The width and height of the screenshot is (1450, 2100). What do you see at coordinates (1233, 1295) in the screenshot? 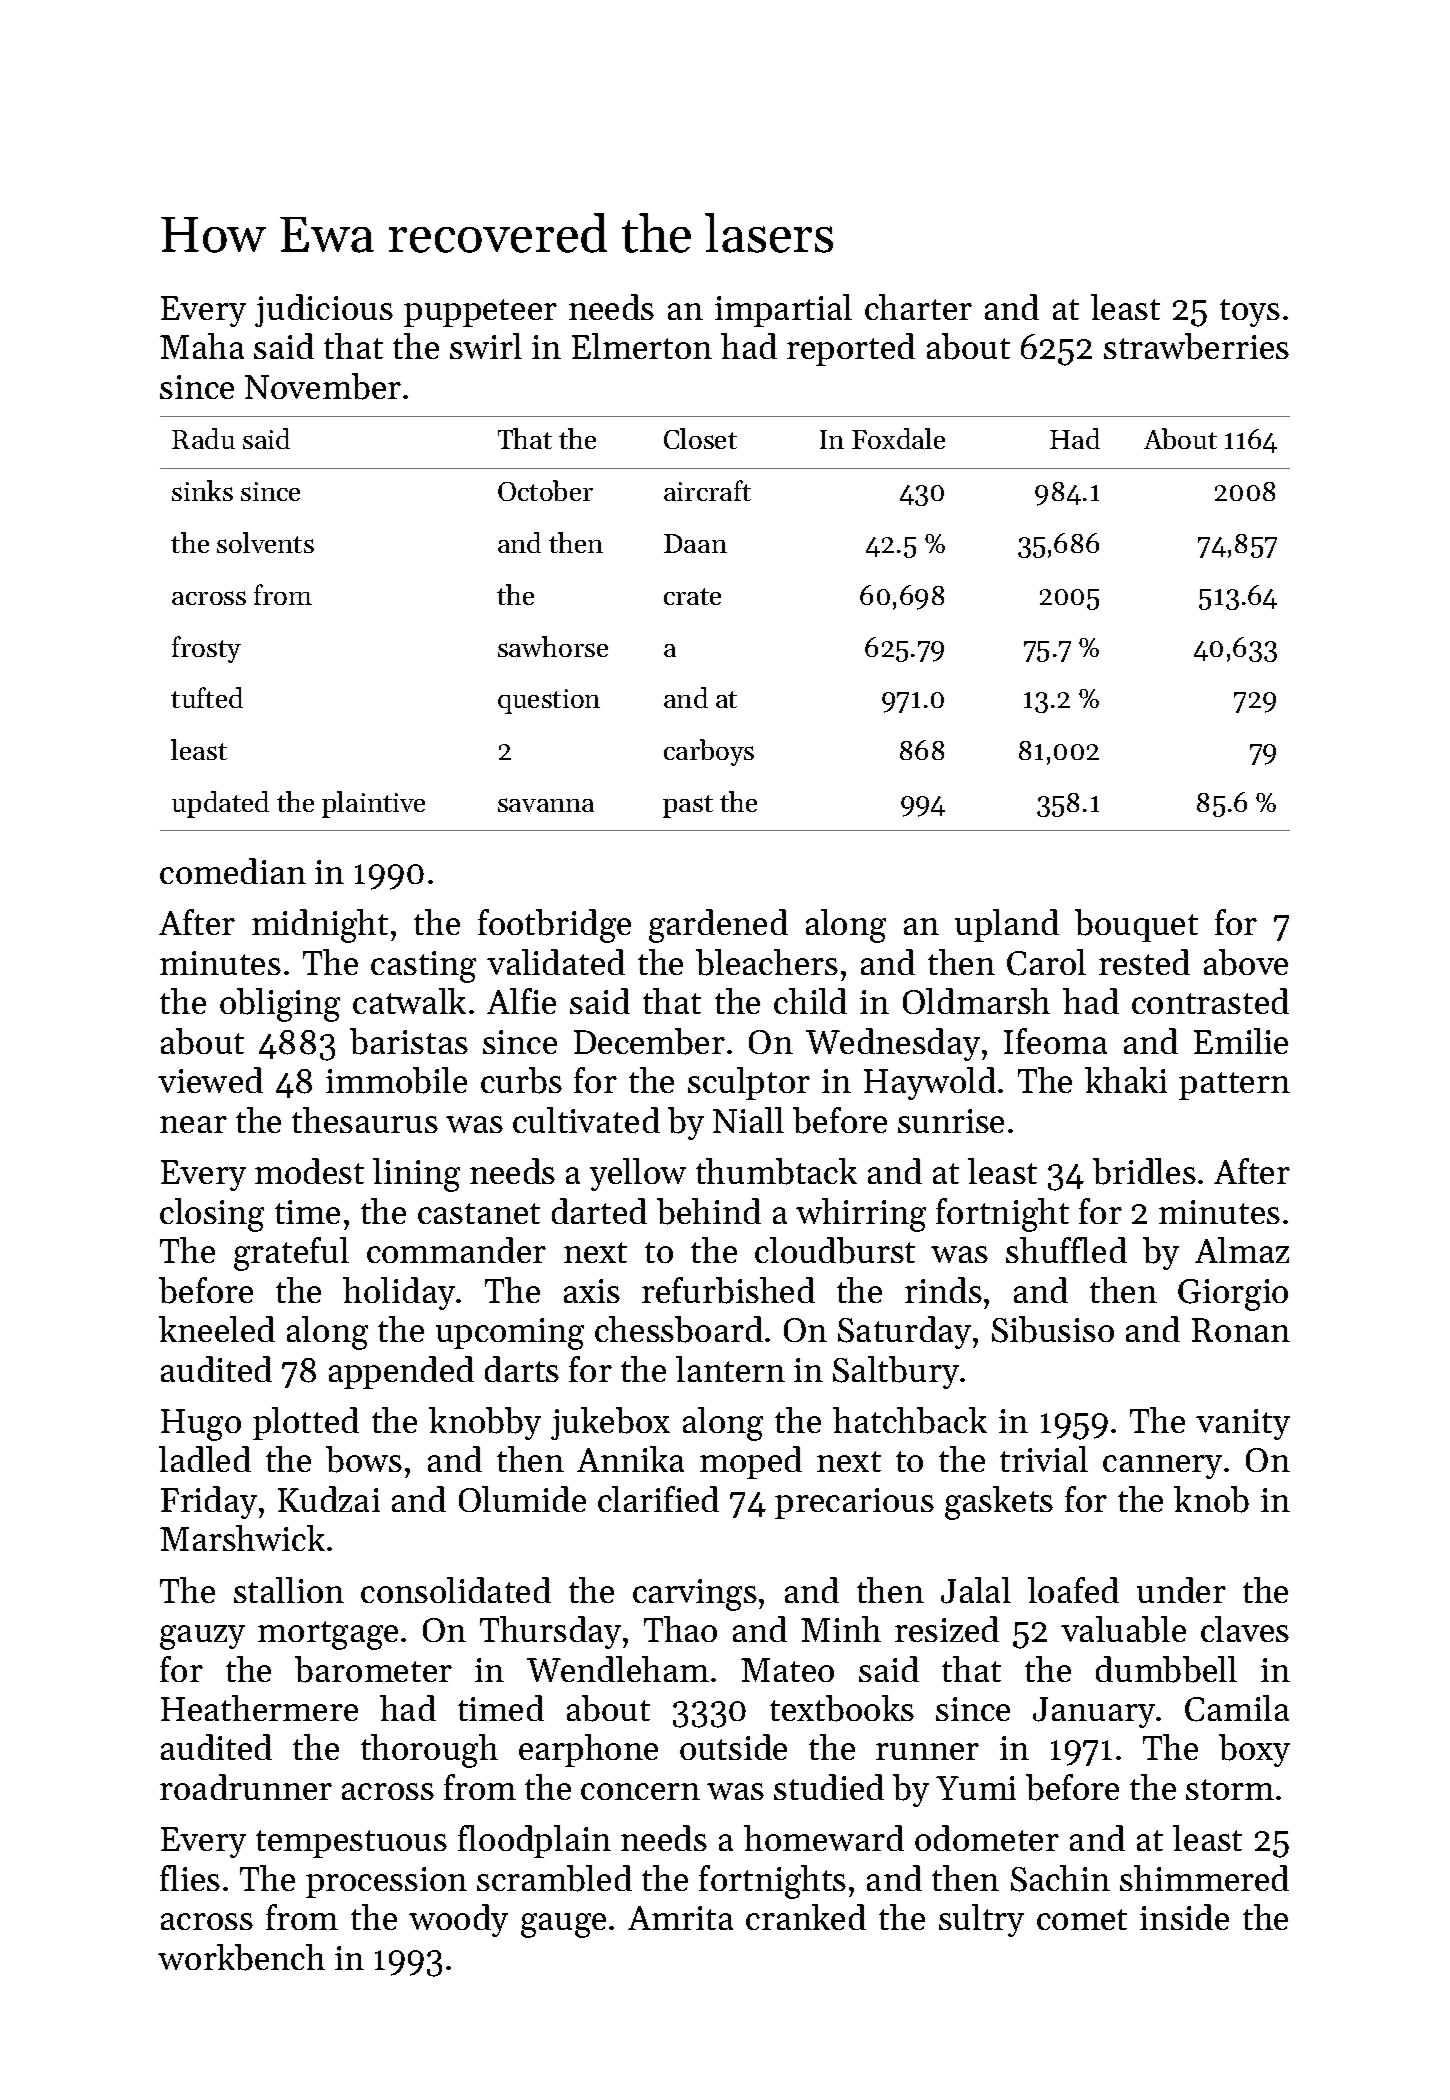
I see `Giorgio` at bounding box center [1233, 1295].
